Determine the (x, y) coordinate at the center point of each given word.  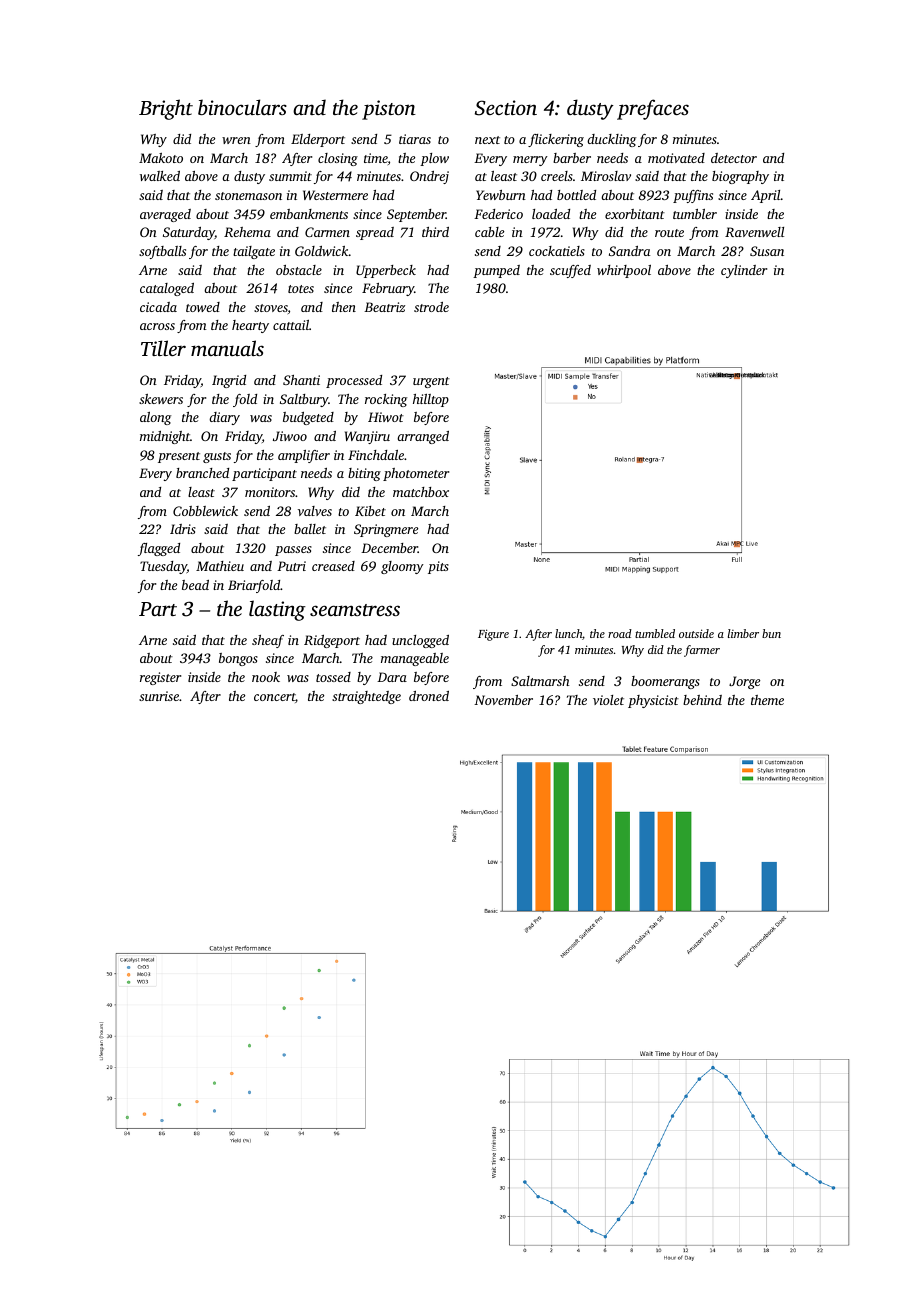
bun (771, 633)
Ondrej (429, 177)
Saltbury (304, 400)
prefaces (653, 109)
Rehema (247, 232)
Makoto (161, 158)
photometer (416, 474)
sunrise (159, 696)
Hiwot (386, 417)
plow (434, 159)
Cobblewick (205, 511)
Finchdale (376, 455)
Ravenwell (754, 232)
